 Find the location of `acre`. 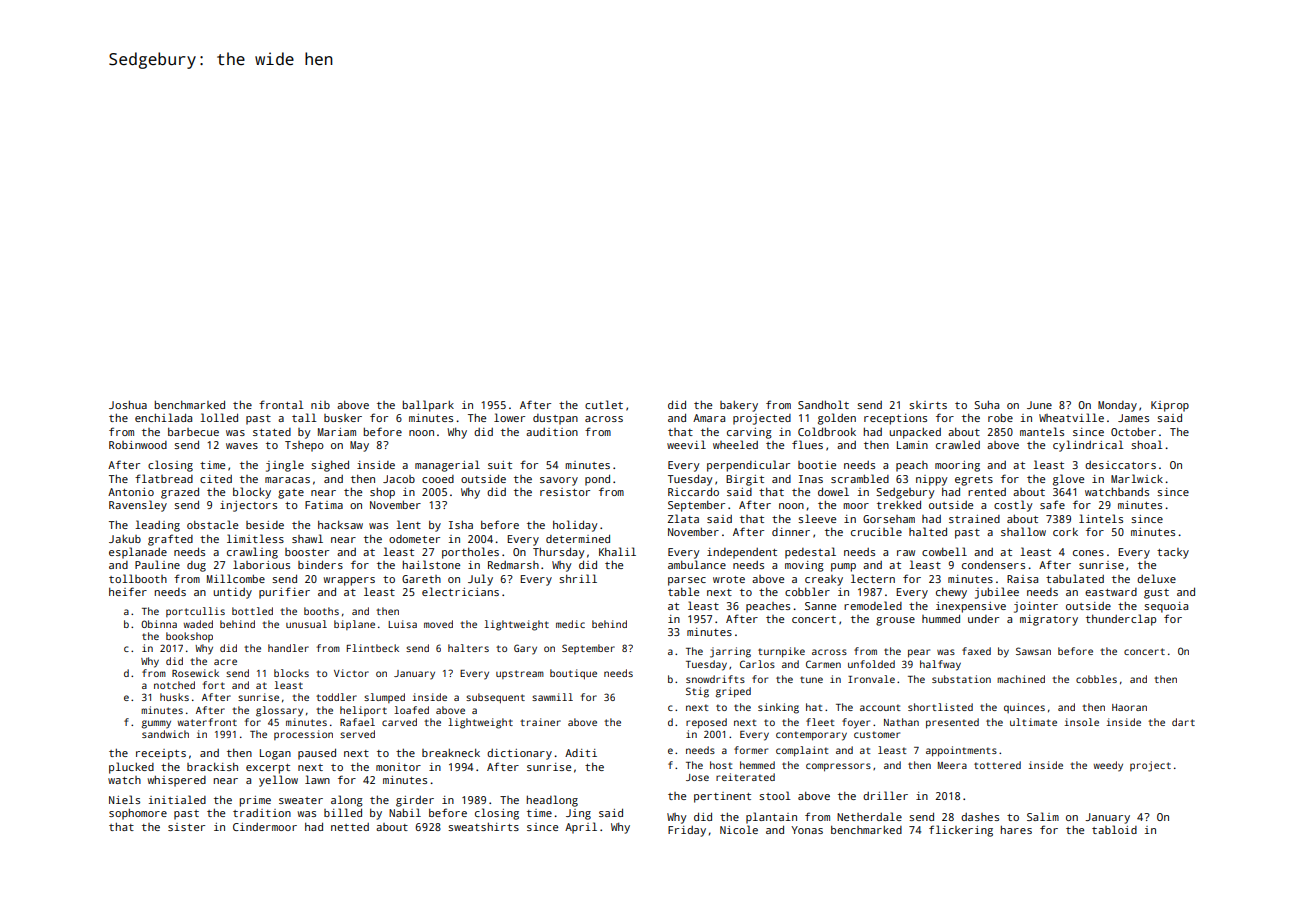

acre is located at coordinates (225, 662).
